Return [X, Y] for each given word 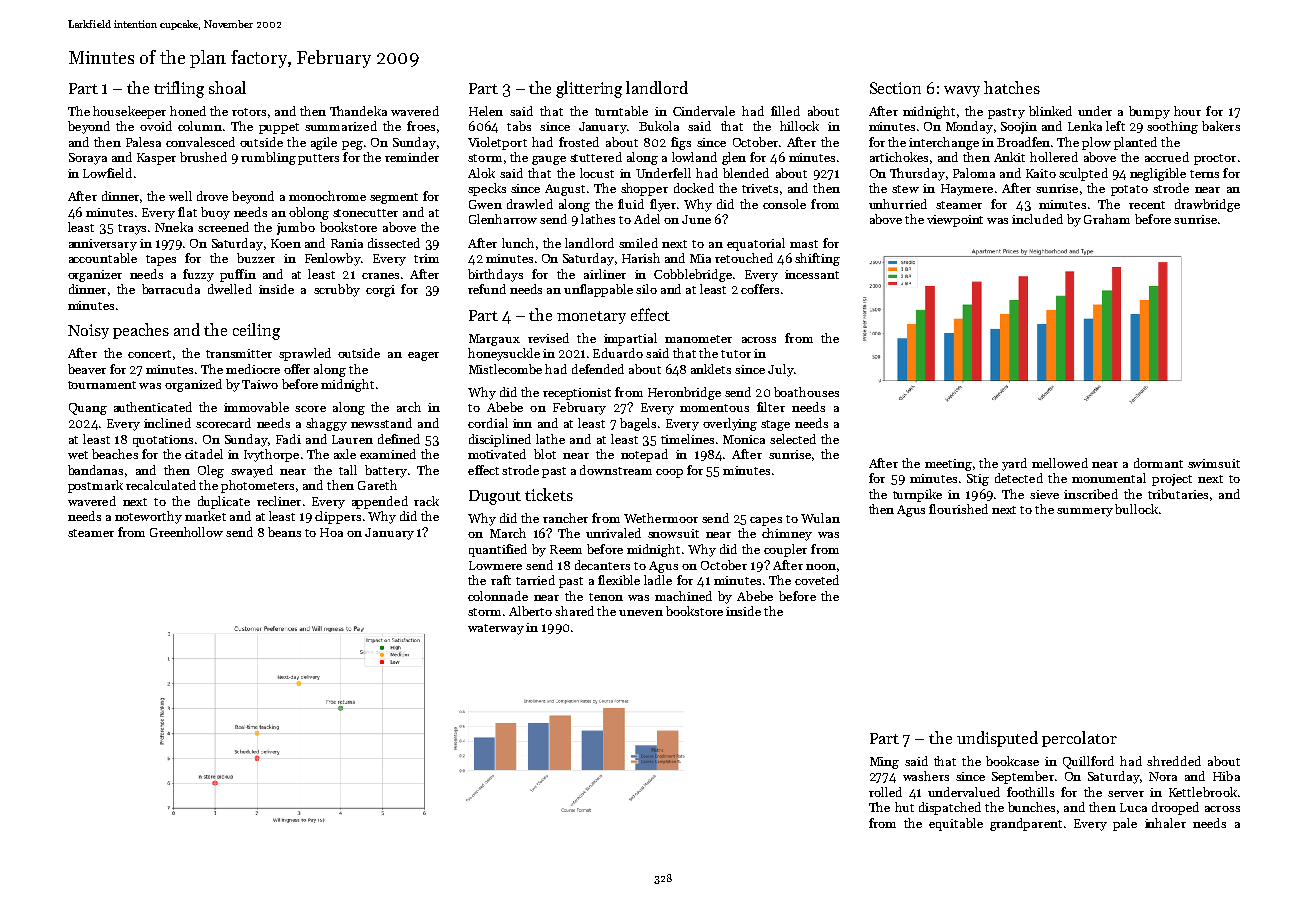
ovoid [156, 126]
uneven [641, 613]
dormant [1158, 463]
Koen [286, 243]
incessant [812, 274]
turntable [621, 111]
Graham [1107, 219]
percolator [1079, 739]
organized [193, 385]
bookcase [1012, 761]
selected [793, 439]
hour [1187, 111]
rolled [885, 792]
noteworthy [148, 517]
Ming [884, 763]
